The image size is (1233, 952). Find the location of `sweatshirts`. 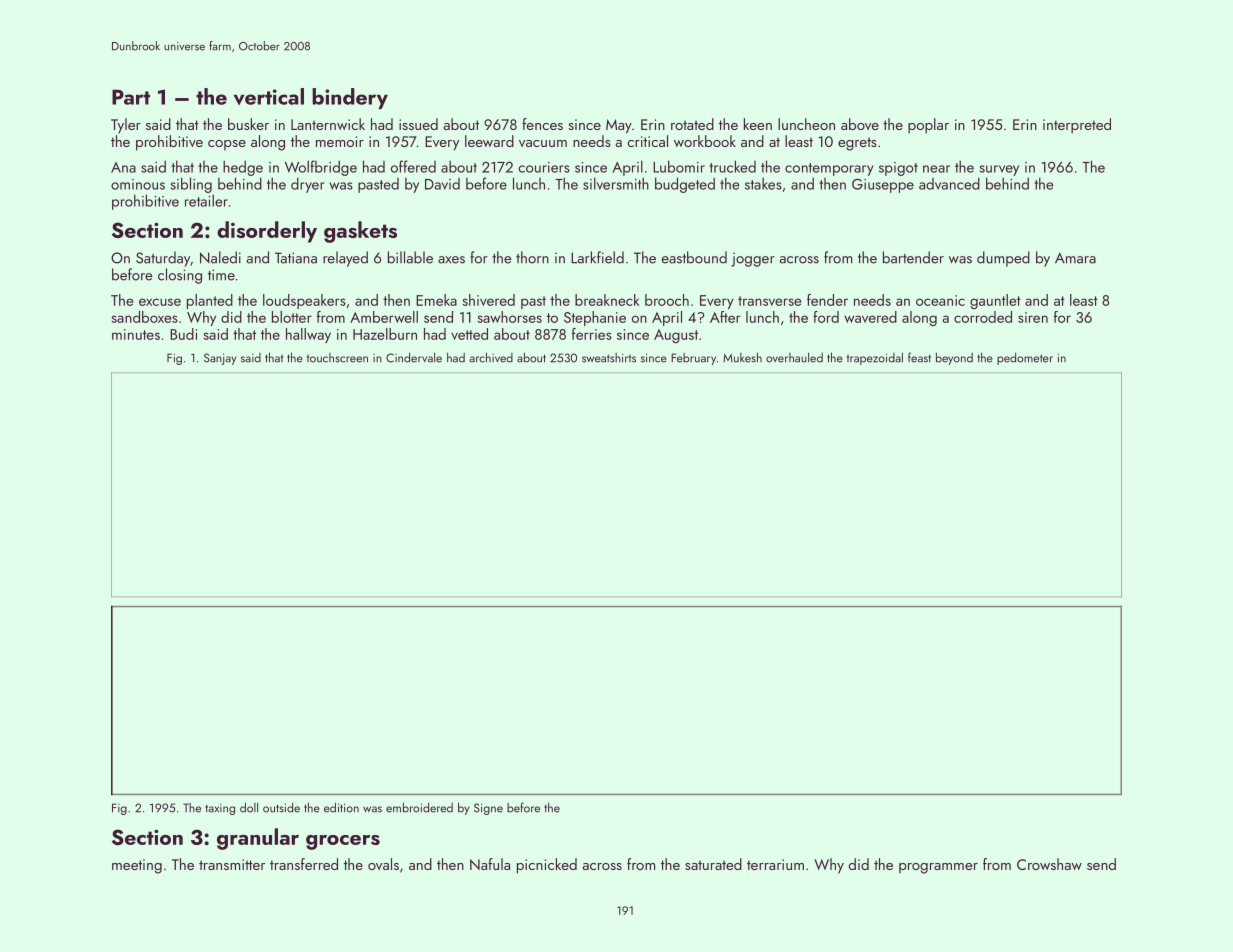

sweatshirts is located at coordinates (609, 358).
